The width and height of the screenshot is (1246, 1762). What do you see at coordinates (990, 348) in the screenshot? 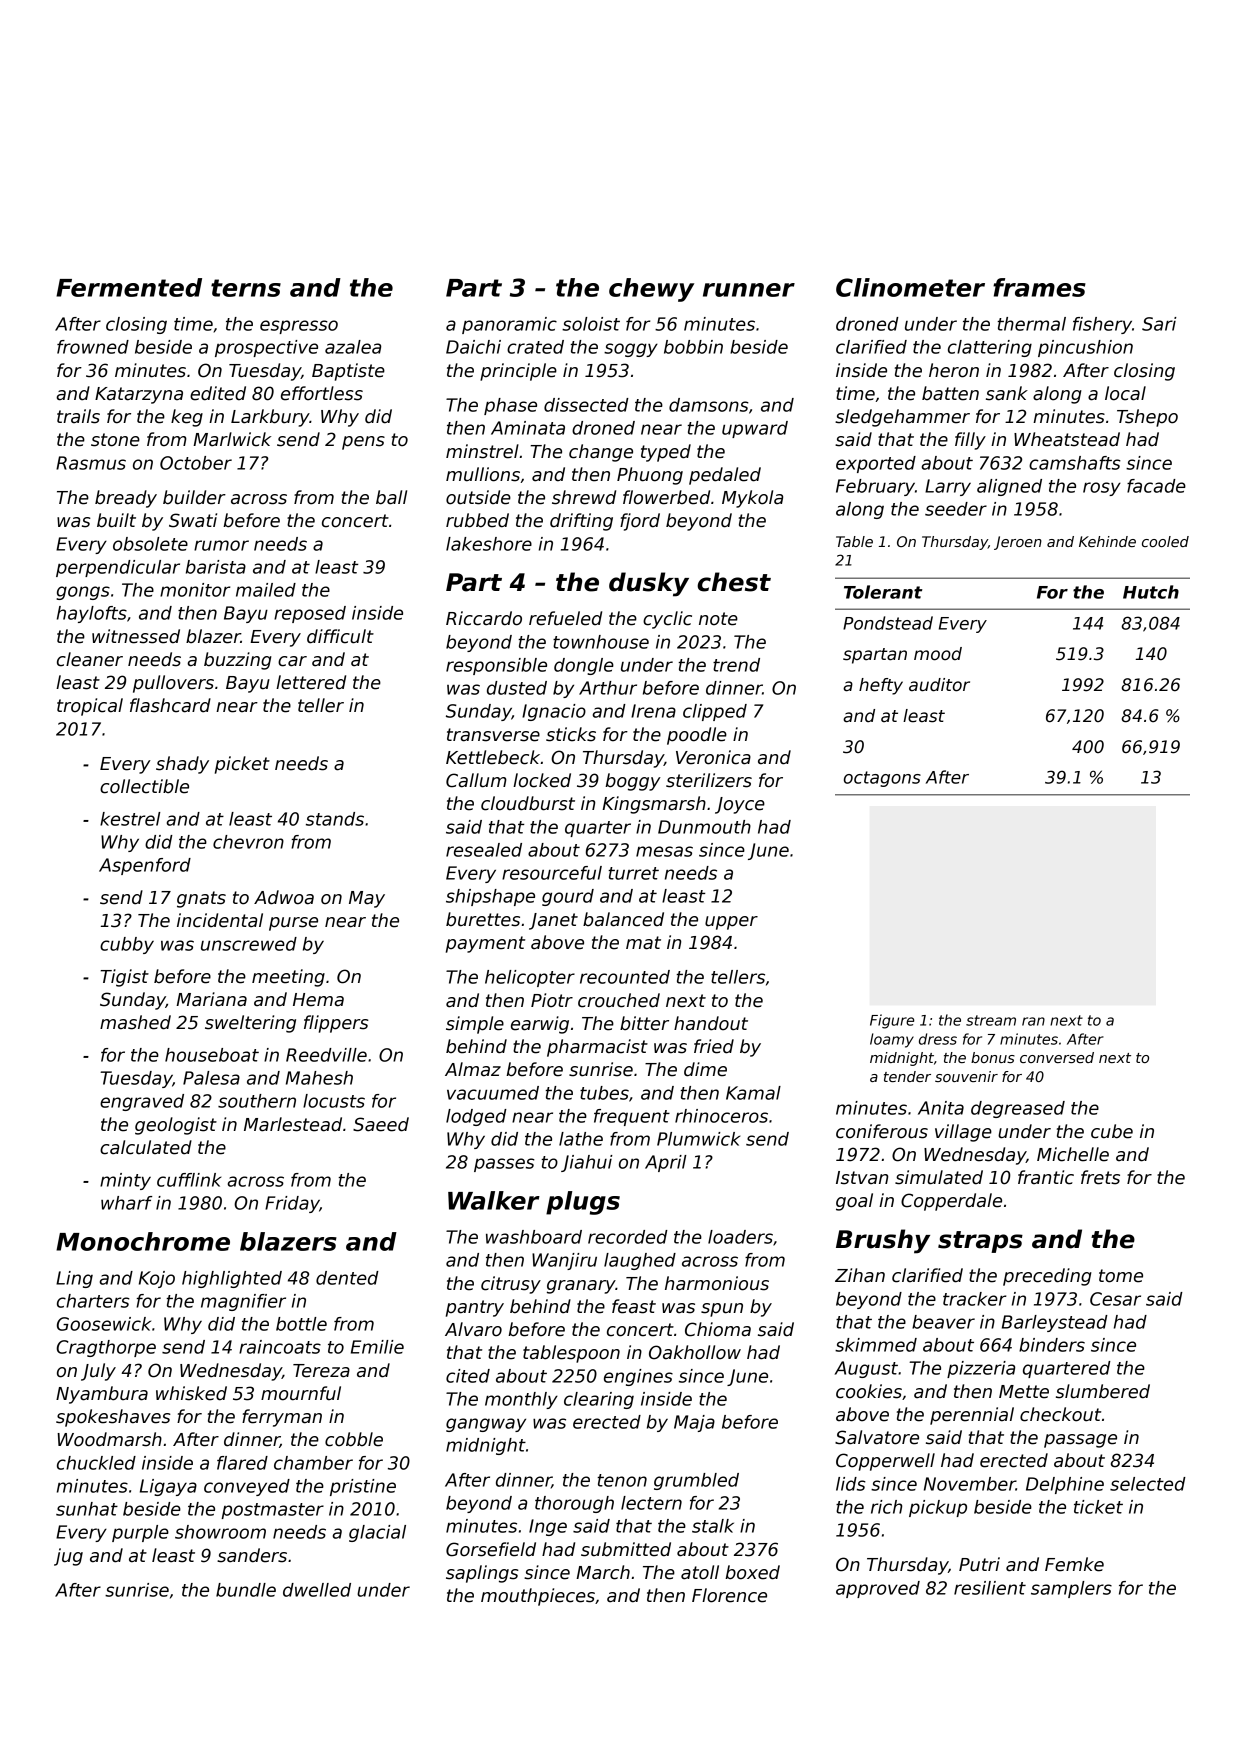
I see `clattering` at bounding box center [990, 348].
